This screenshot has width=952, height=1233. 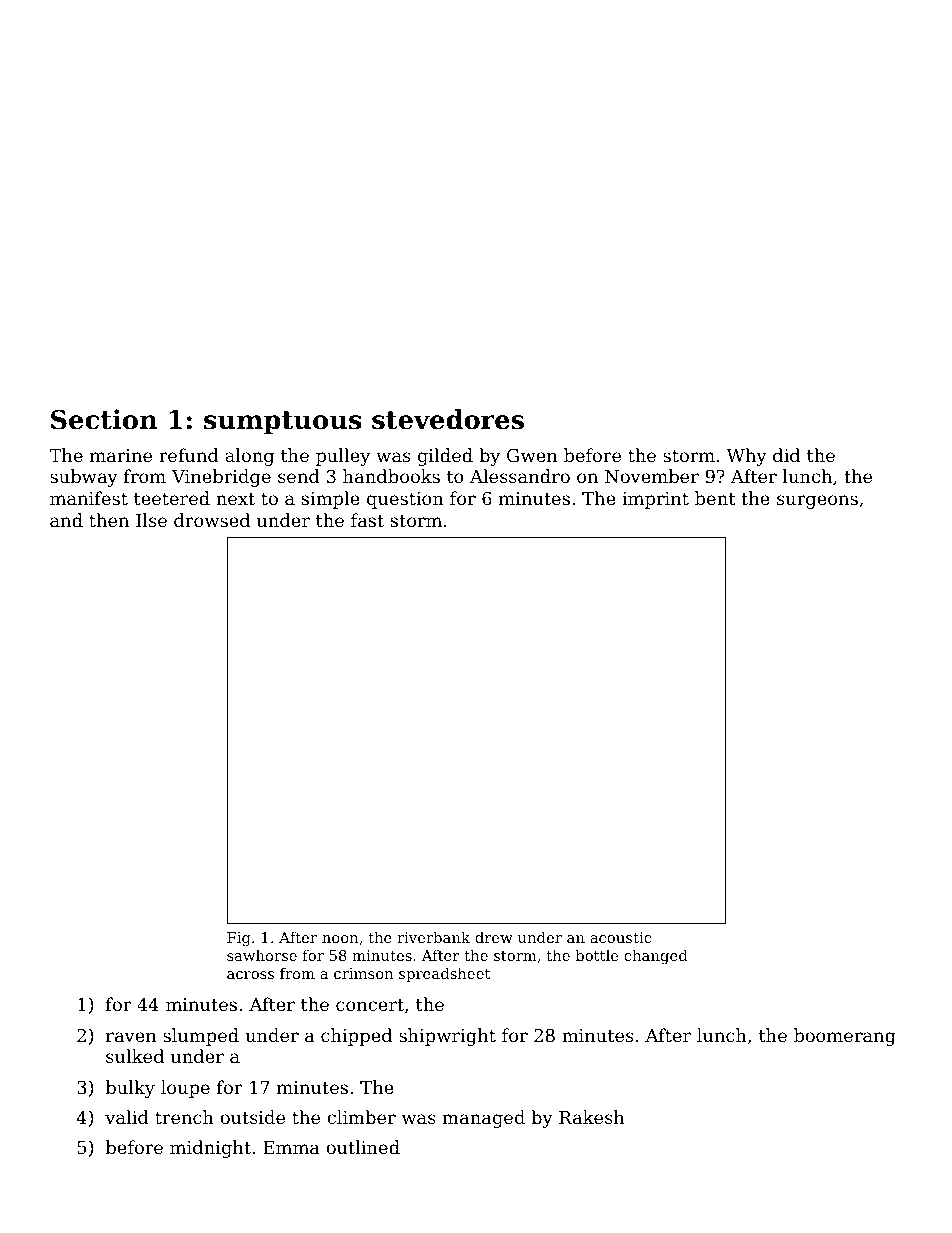 I want to click on riverbank, so click(x=433, y=937).
